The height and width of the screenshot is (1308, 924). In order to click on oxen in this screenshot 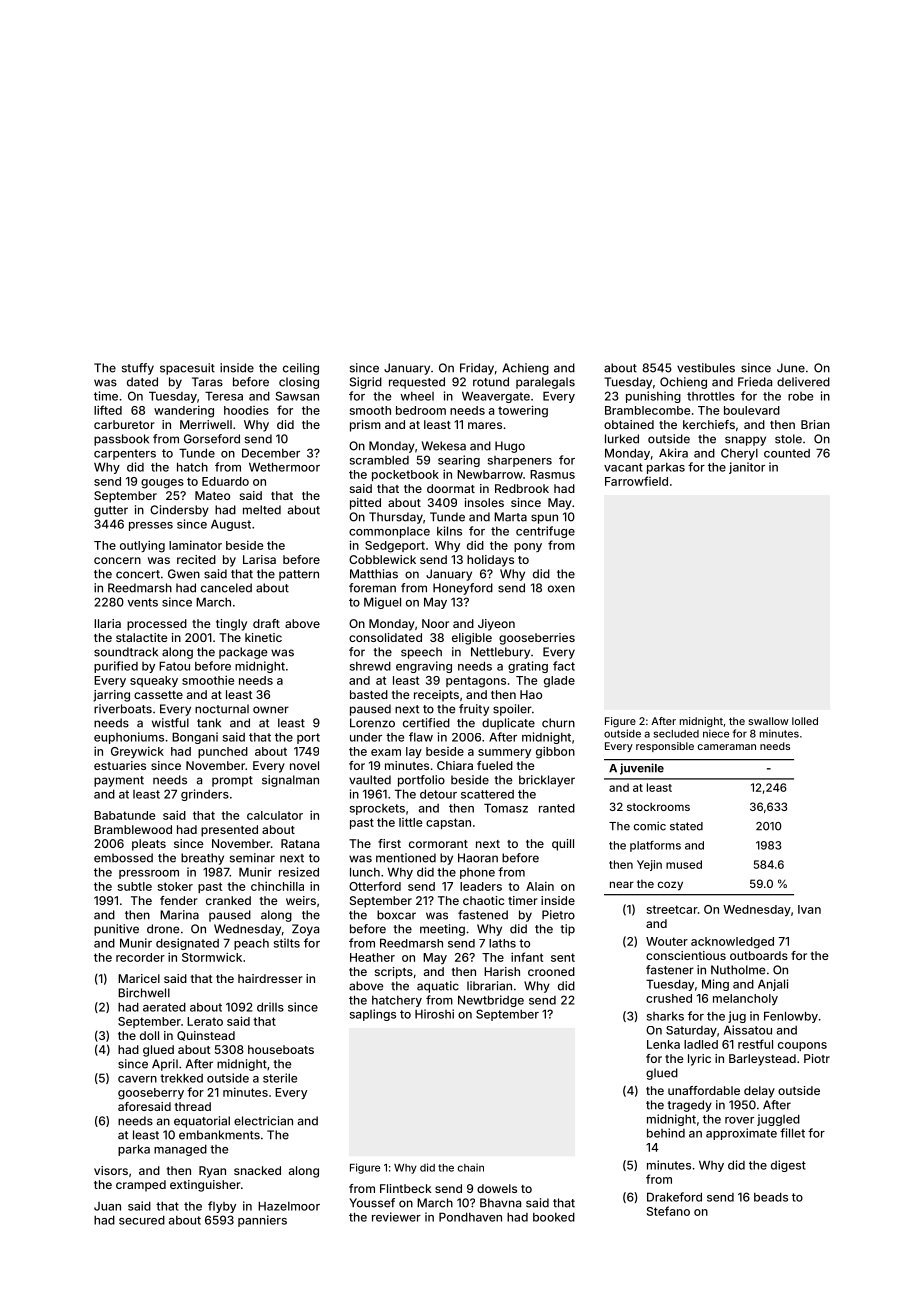, I will do `click(561, 589)`.
